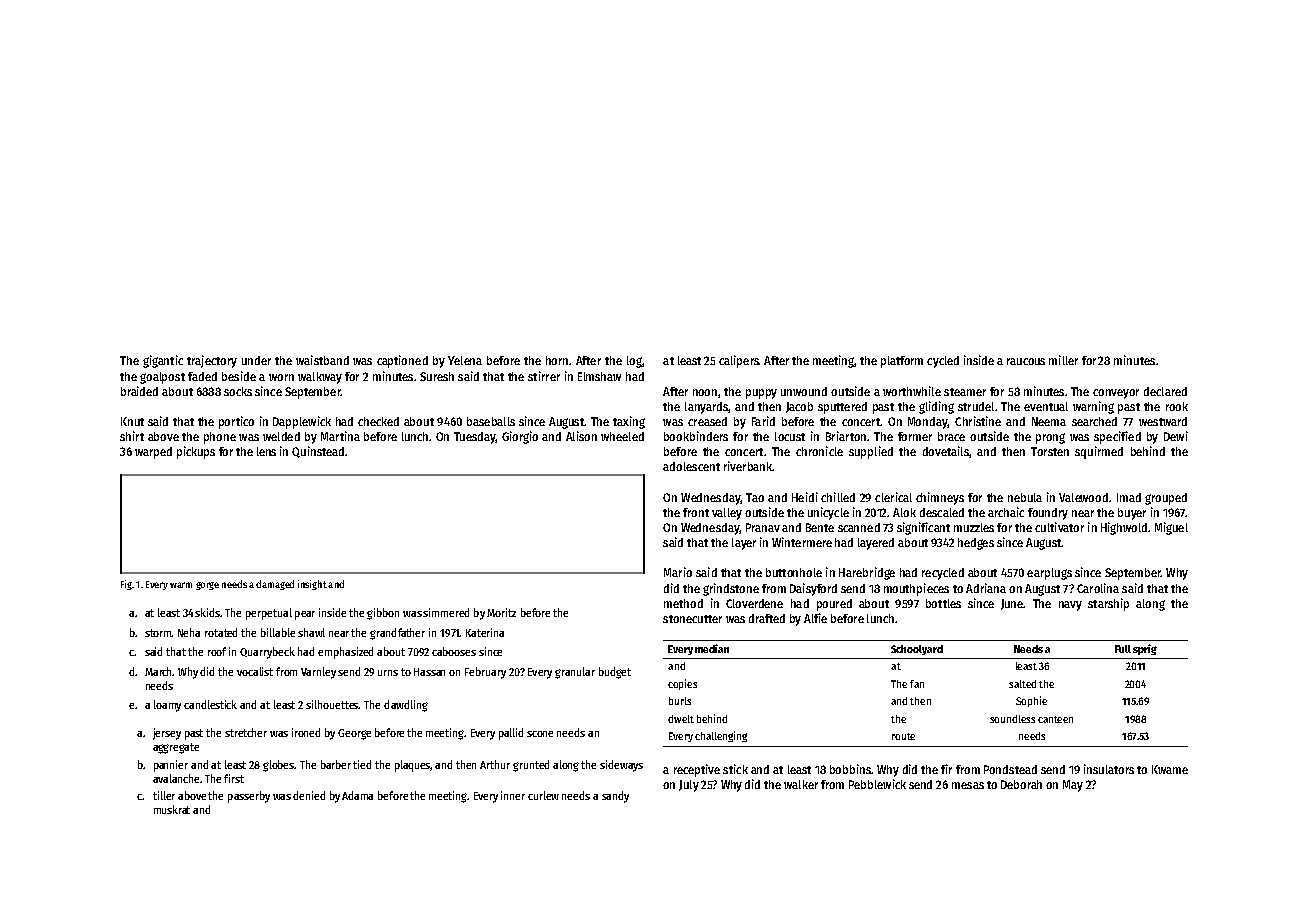 The height and width of the image is (924, 1308). Describe the element at coordinates (1063, 360) in the image. I see `miller` at that location.
